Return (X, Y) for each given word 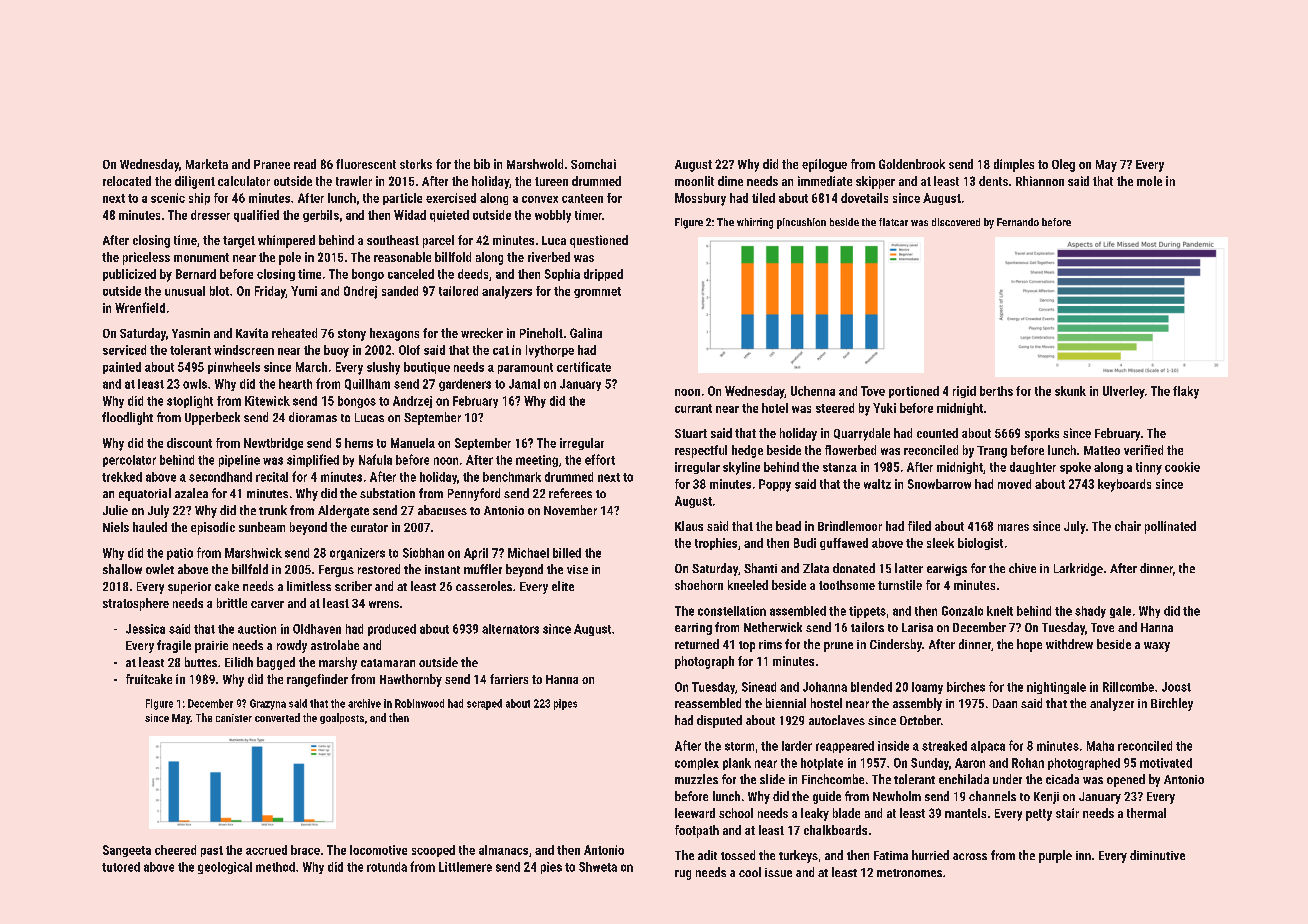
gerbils (321, 216)
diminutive (1157, 855)
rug (683, 875)
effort (600, 459)
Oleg (1063, 165)
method (275, 867)
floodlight (127, 418)
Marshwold (535, 164)
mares (1013, 527)
